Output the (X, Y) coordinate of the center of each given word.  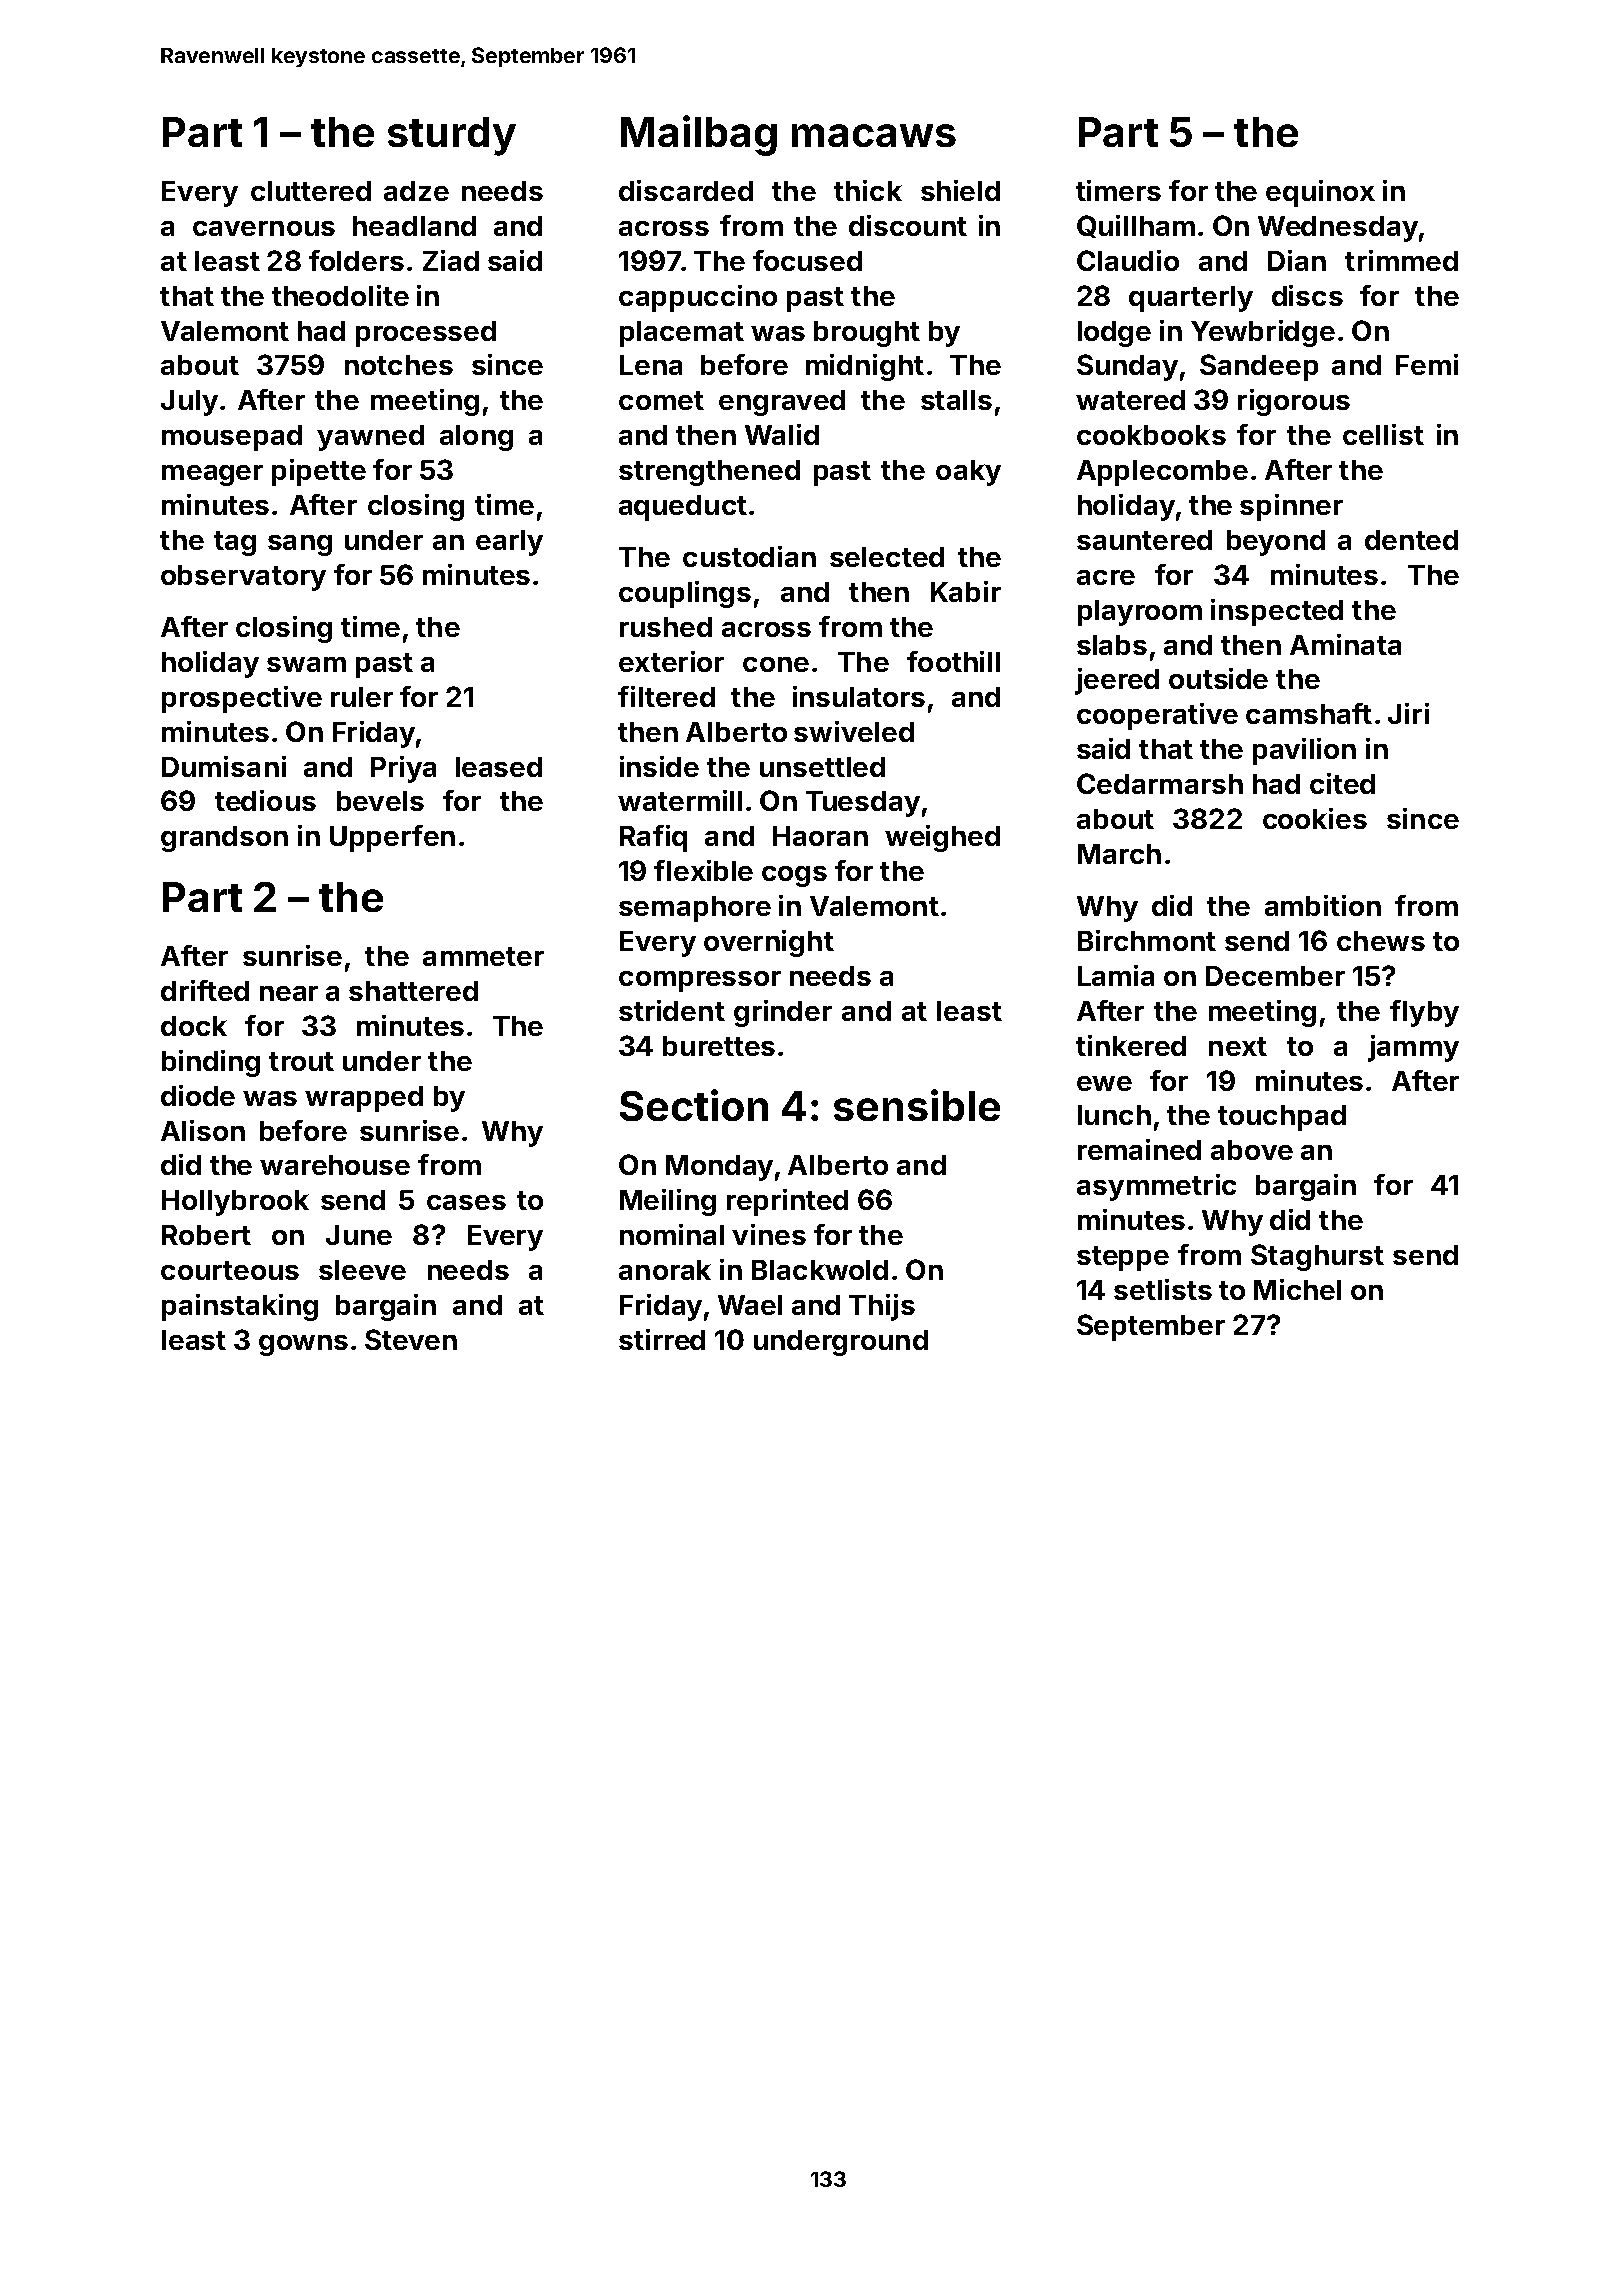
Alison (203, 1130)
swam (306, 664)
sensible (917, 1105)
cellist (1383, 434)
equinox (1320, 193)
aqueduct (683, 508)
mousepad (232, 438)
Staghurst (1317, 1257)
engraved (782, 403)
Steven (411, 1339)
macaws (874, 135)
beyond (1276, 543)
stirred (662, 1339)
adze (416, 191)
